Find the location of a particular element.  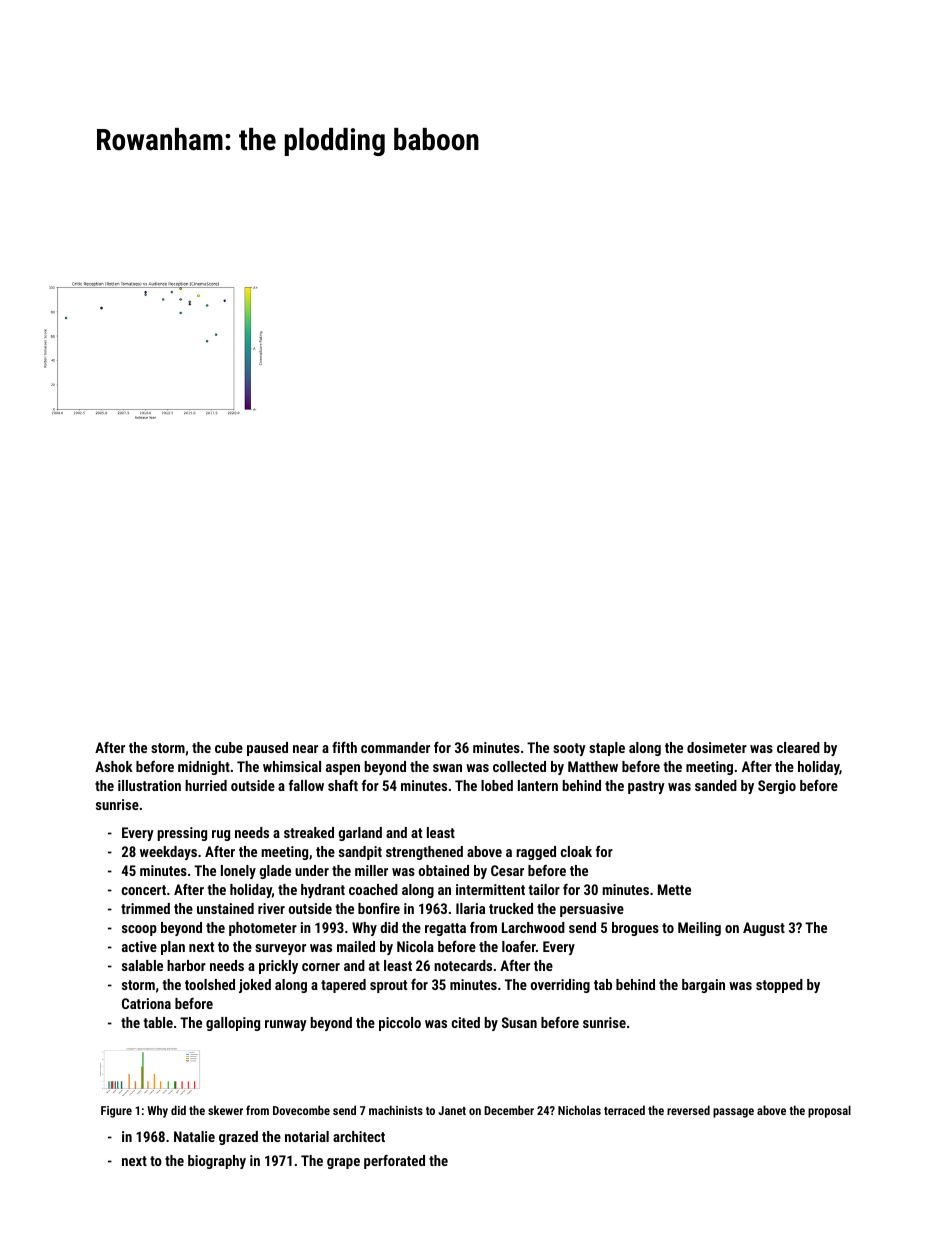

harbor is located at coordinates (186, 965).
